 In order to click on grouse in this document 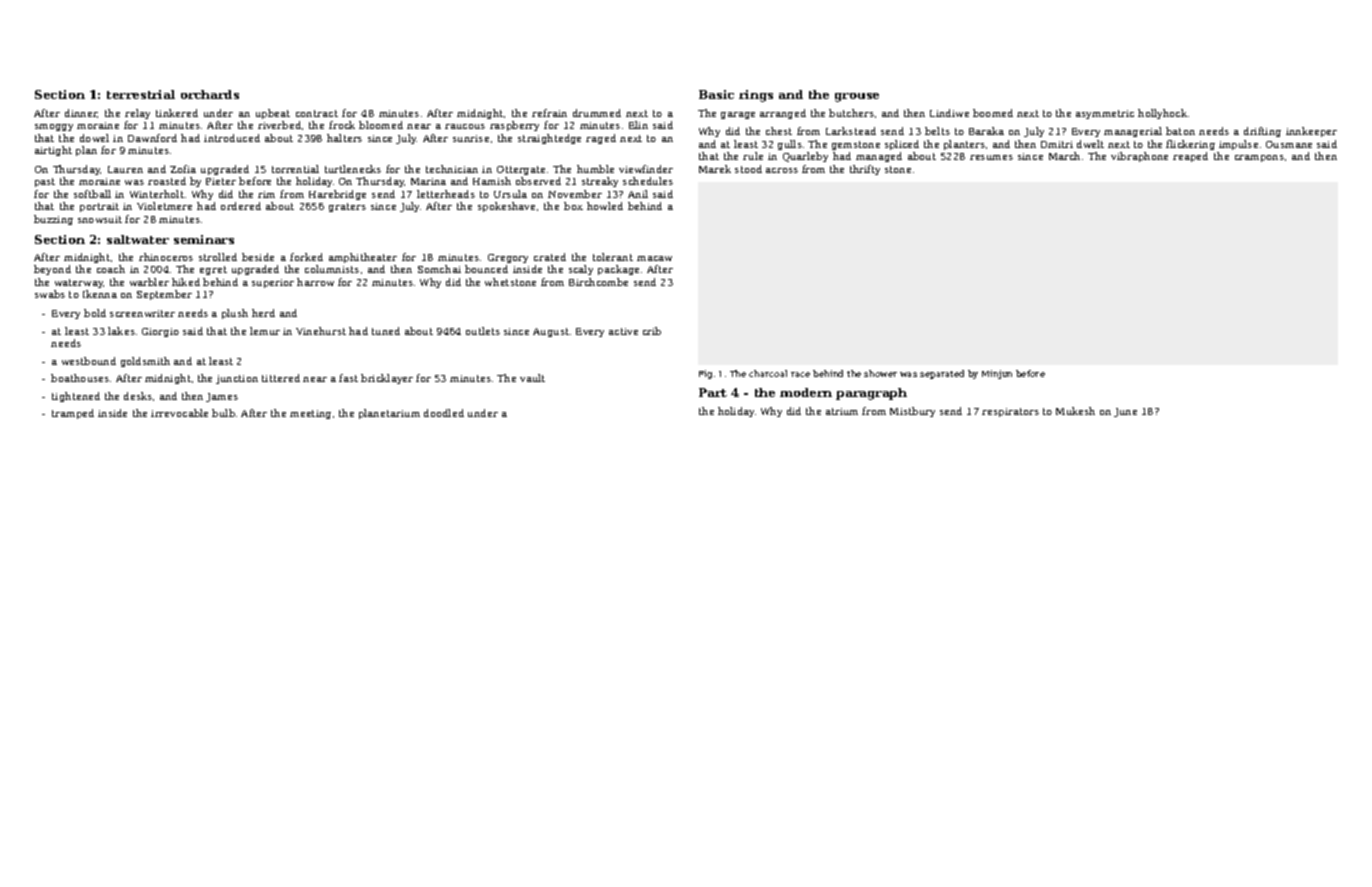, I will do `click(857, 97)`.
